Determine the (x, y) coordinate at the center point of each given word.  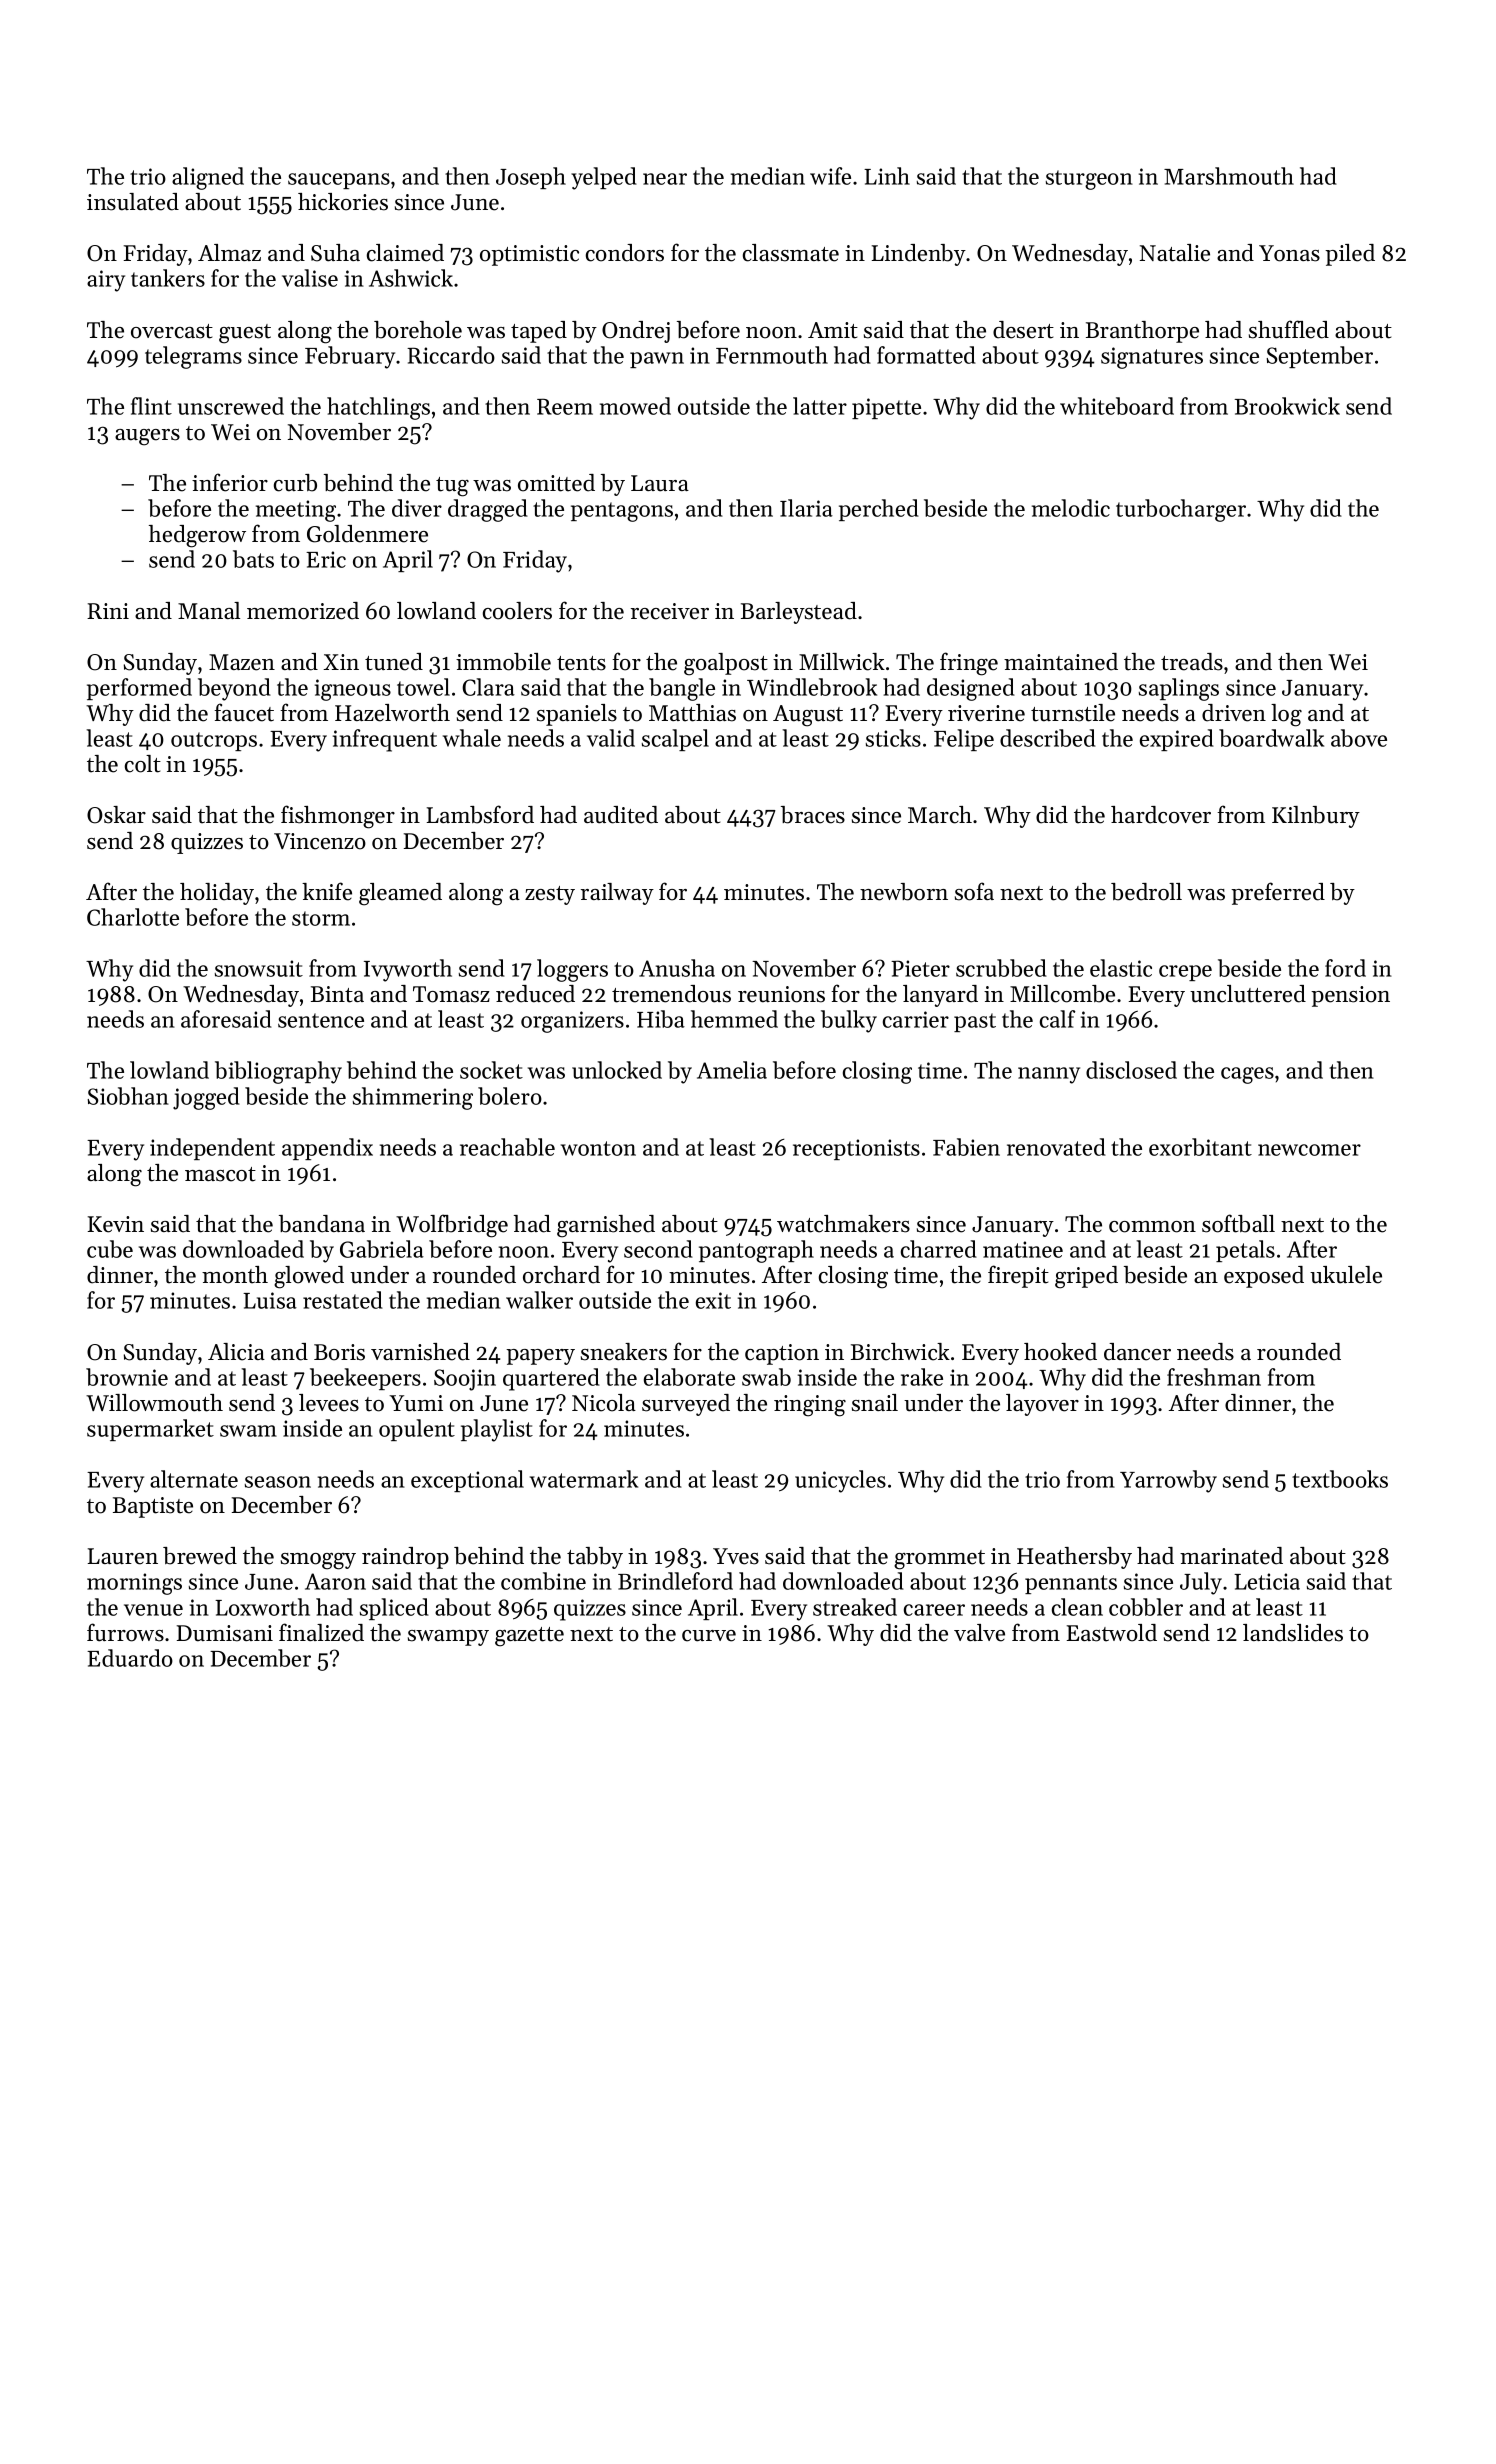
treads (1192, 662)
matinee (1023, 1249)
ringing (810, 1406)
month (235, 1275)
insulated (133, 202)
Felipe (964, 740)
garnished (606, 1226)
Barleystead (799, 613)
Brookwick (1287, 406)
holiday (217, 894)
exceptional (467, 1481)
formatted (926, 355)
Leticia (1267, 1581)
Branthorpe (1142, 332)
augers (147, 437)
